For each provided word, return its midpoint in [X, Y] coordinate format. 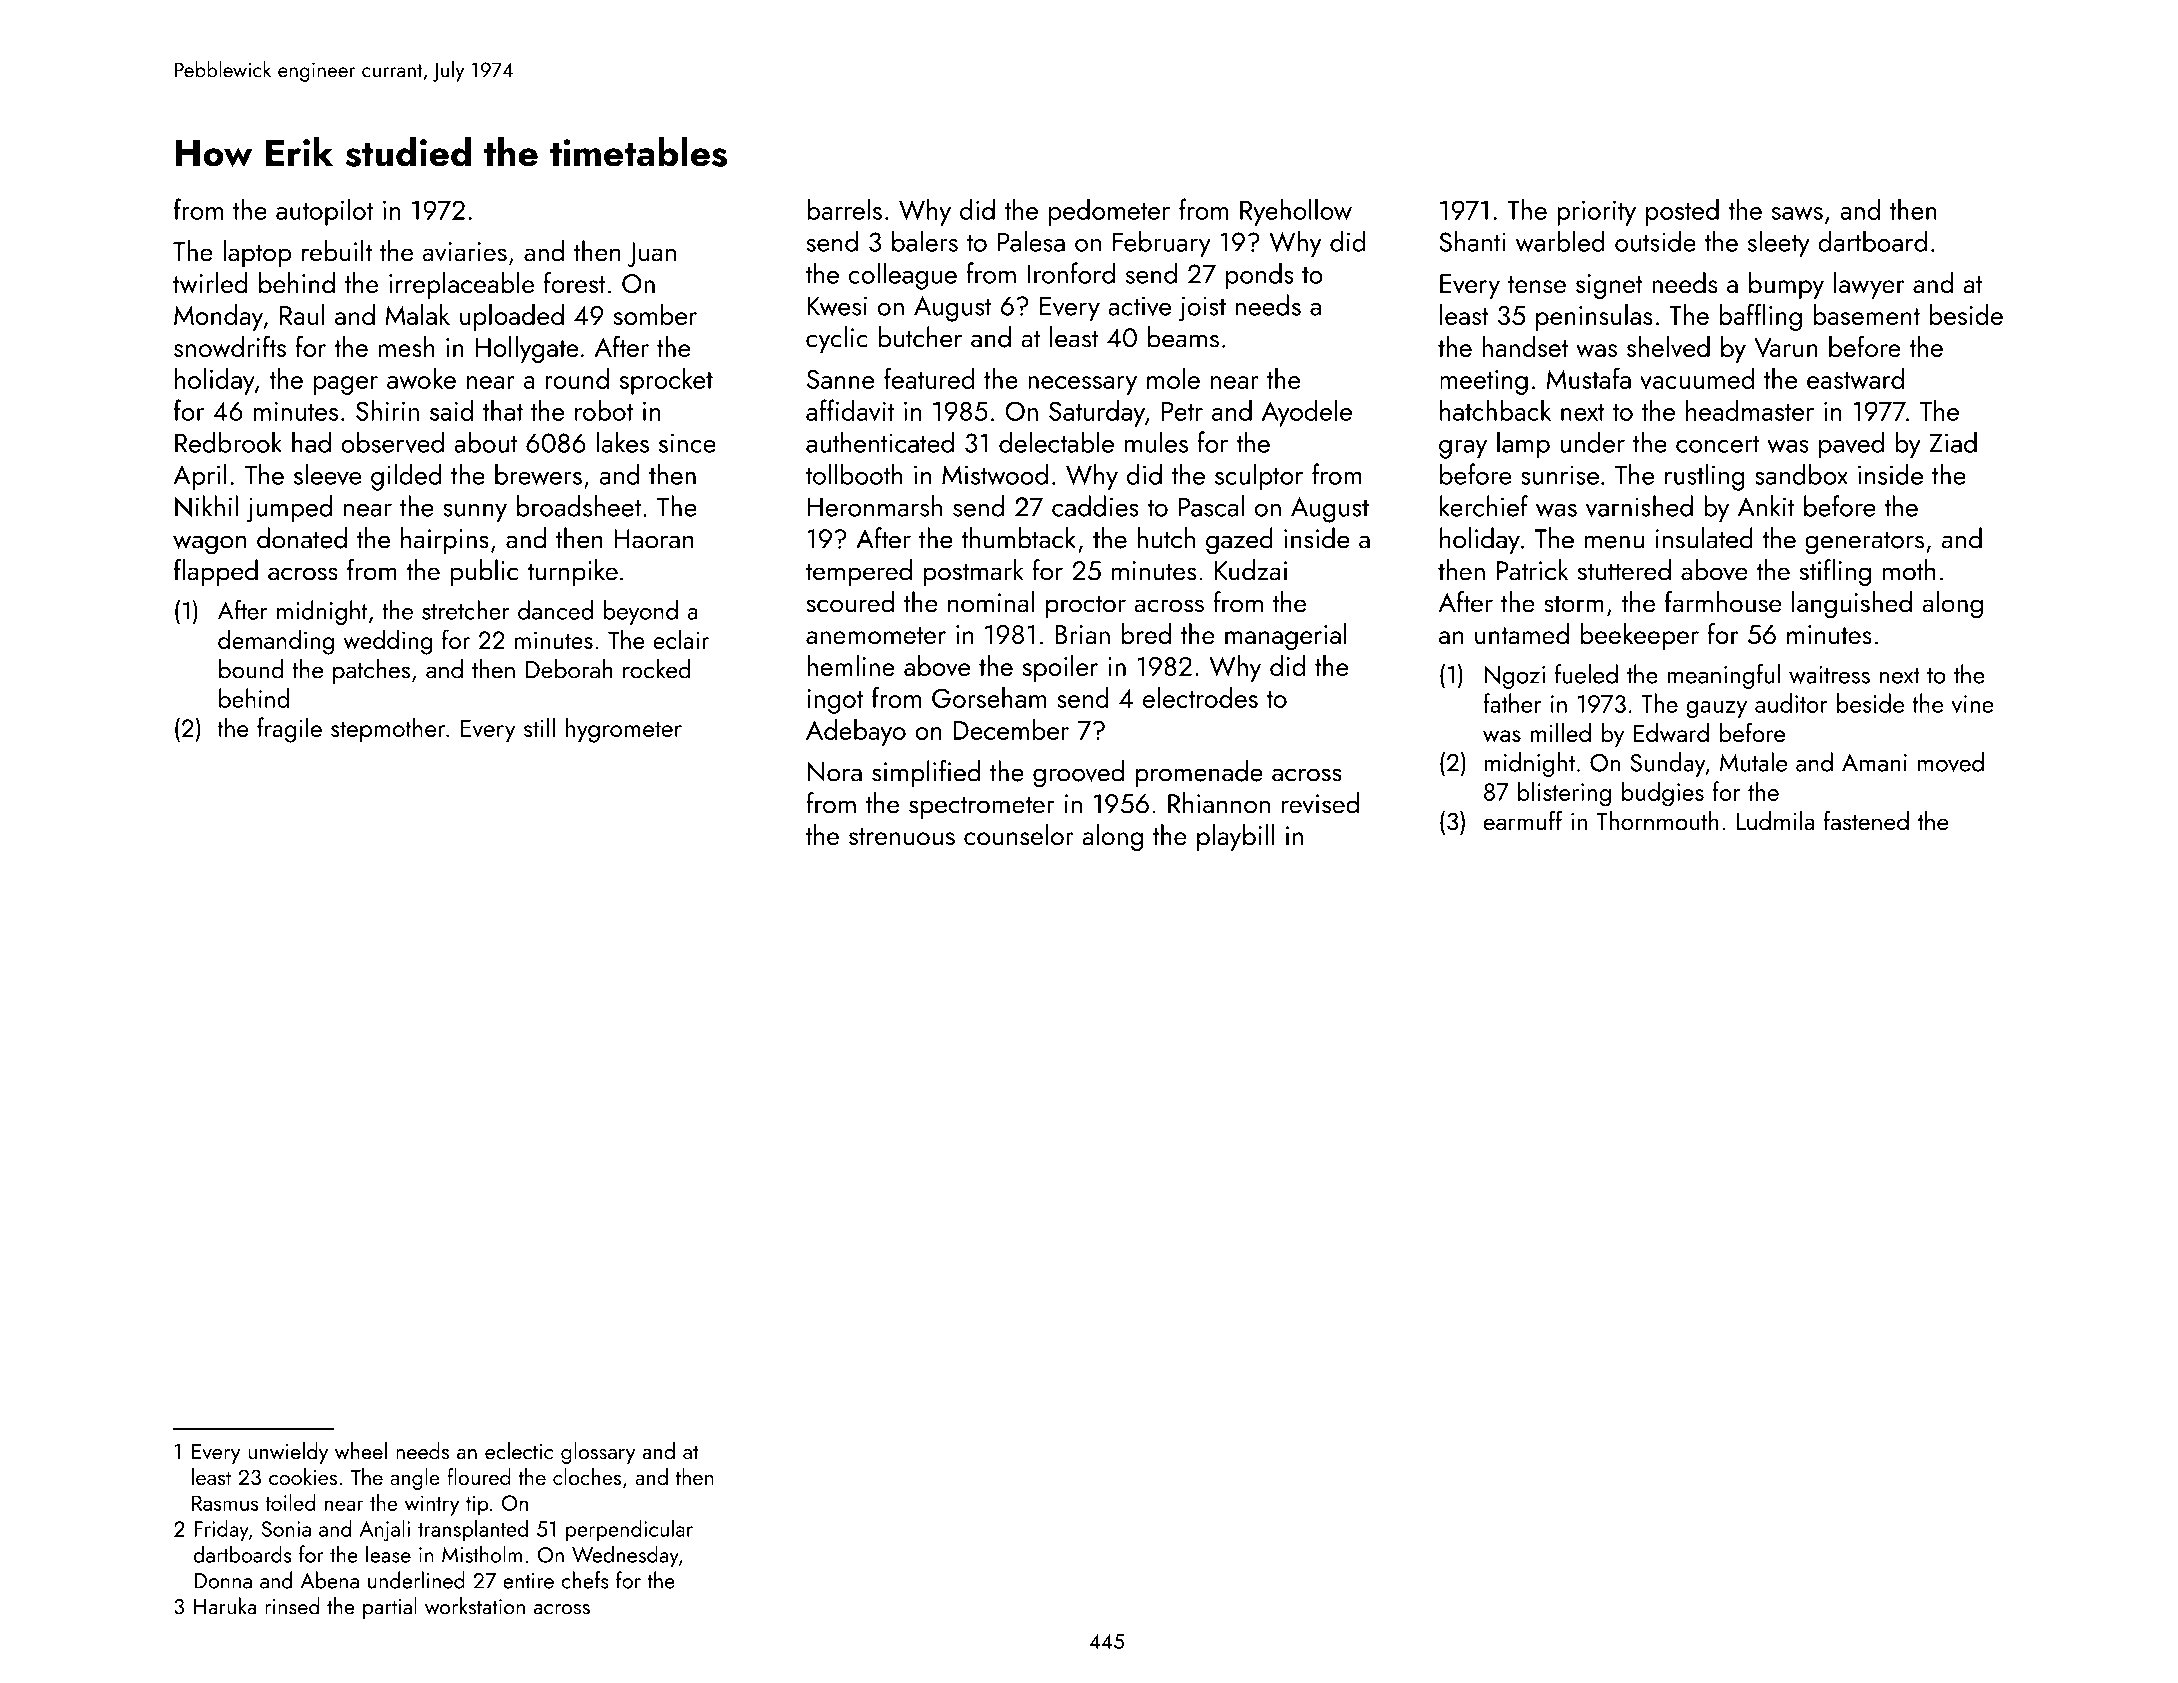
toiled [290, 1502]
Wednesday [625, 1556]
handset [1525, 346]
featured [929, 378]
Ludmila [1775, 821]
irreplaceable [461, 285]
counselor [1019, 835]
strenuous [902, 837]
